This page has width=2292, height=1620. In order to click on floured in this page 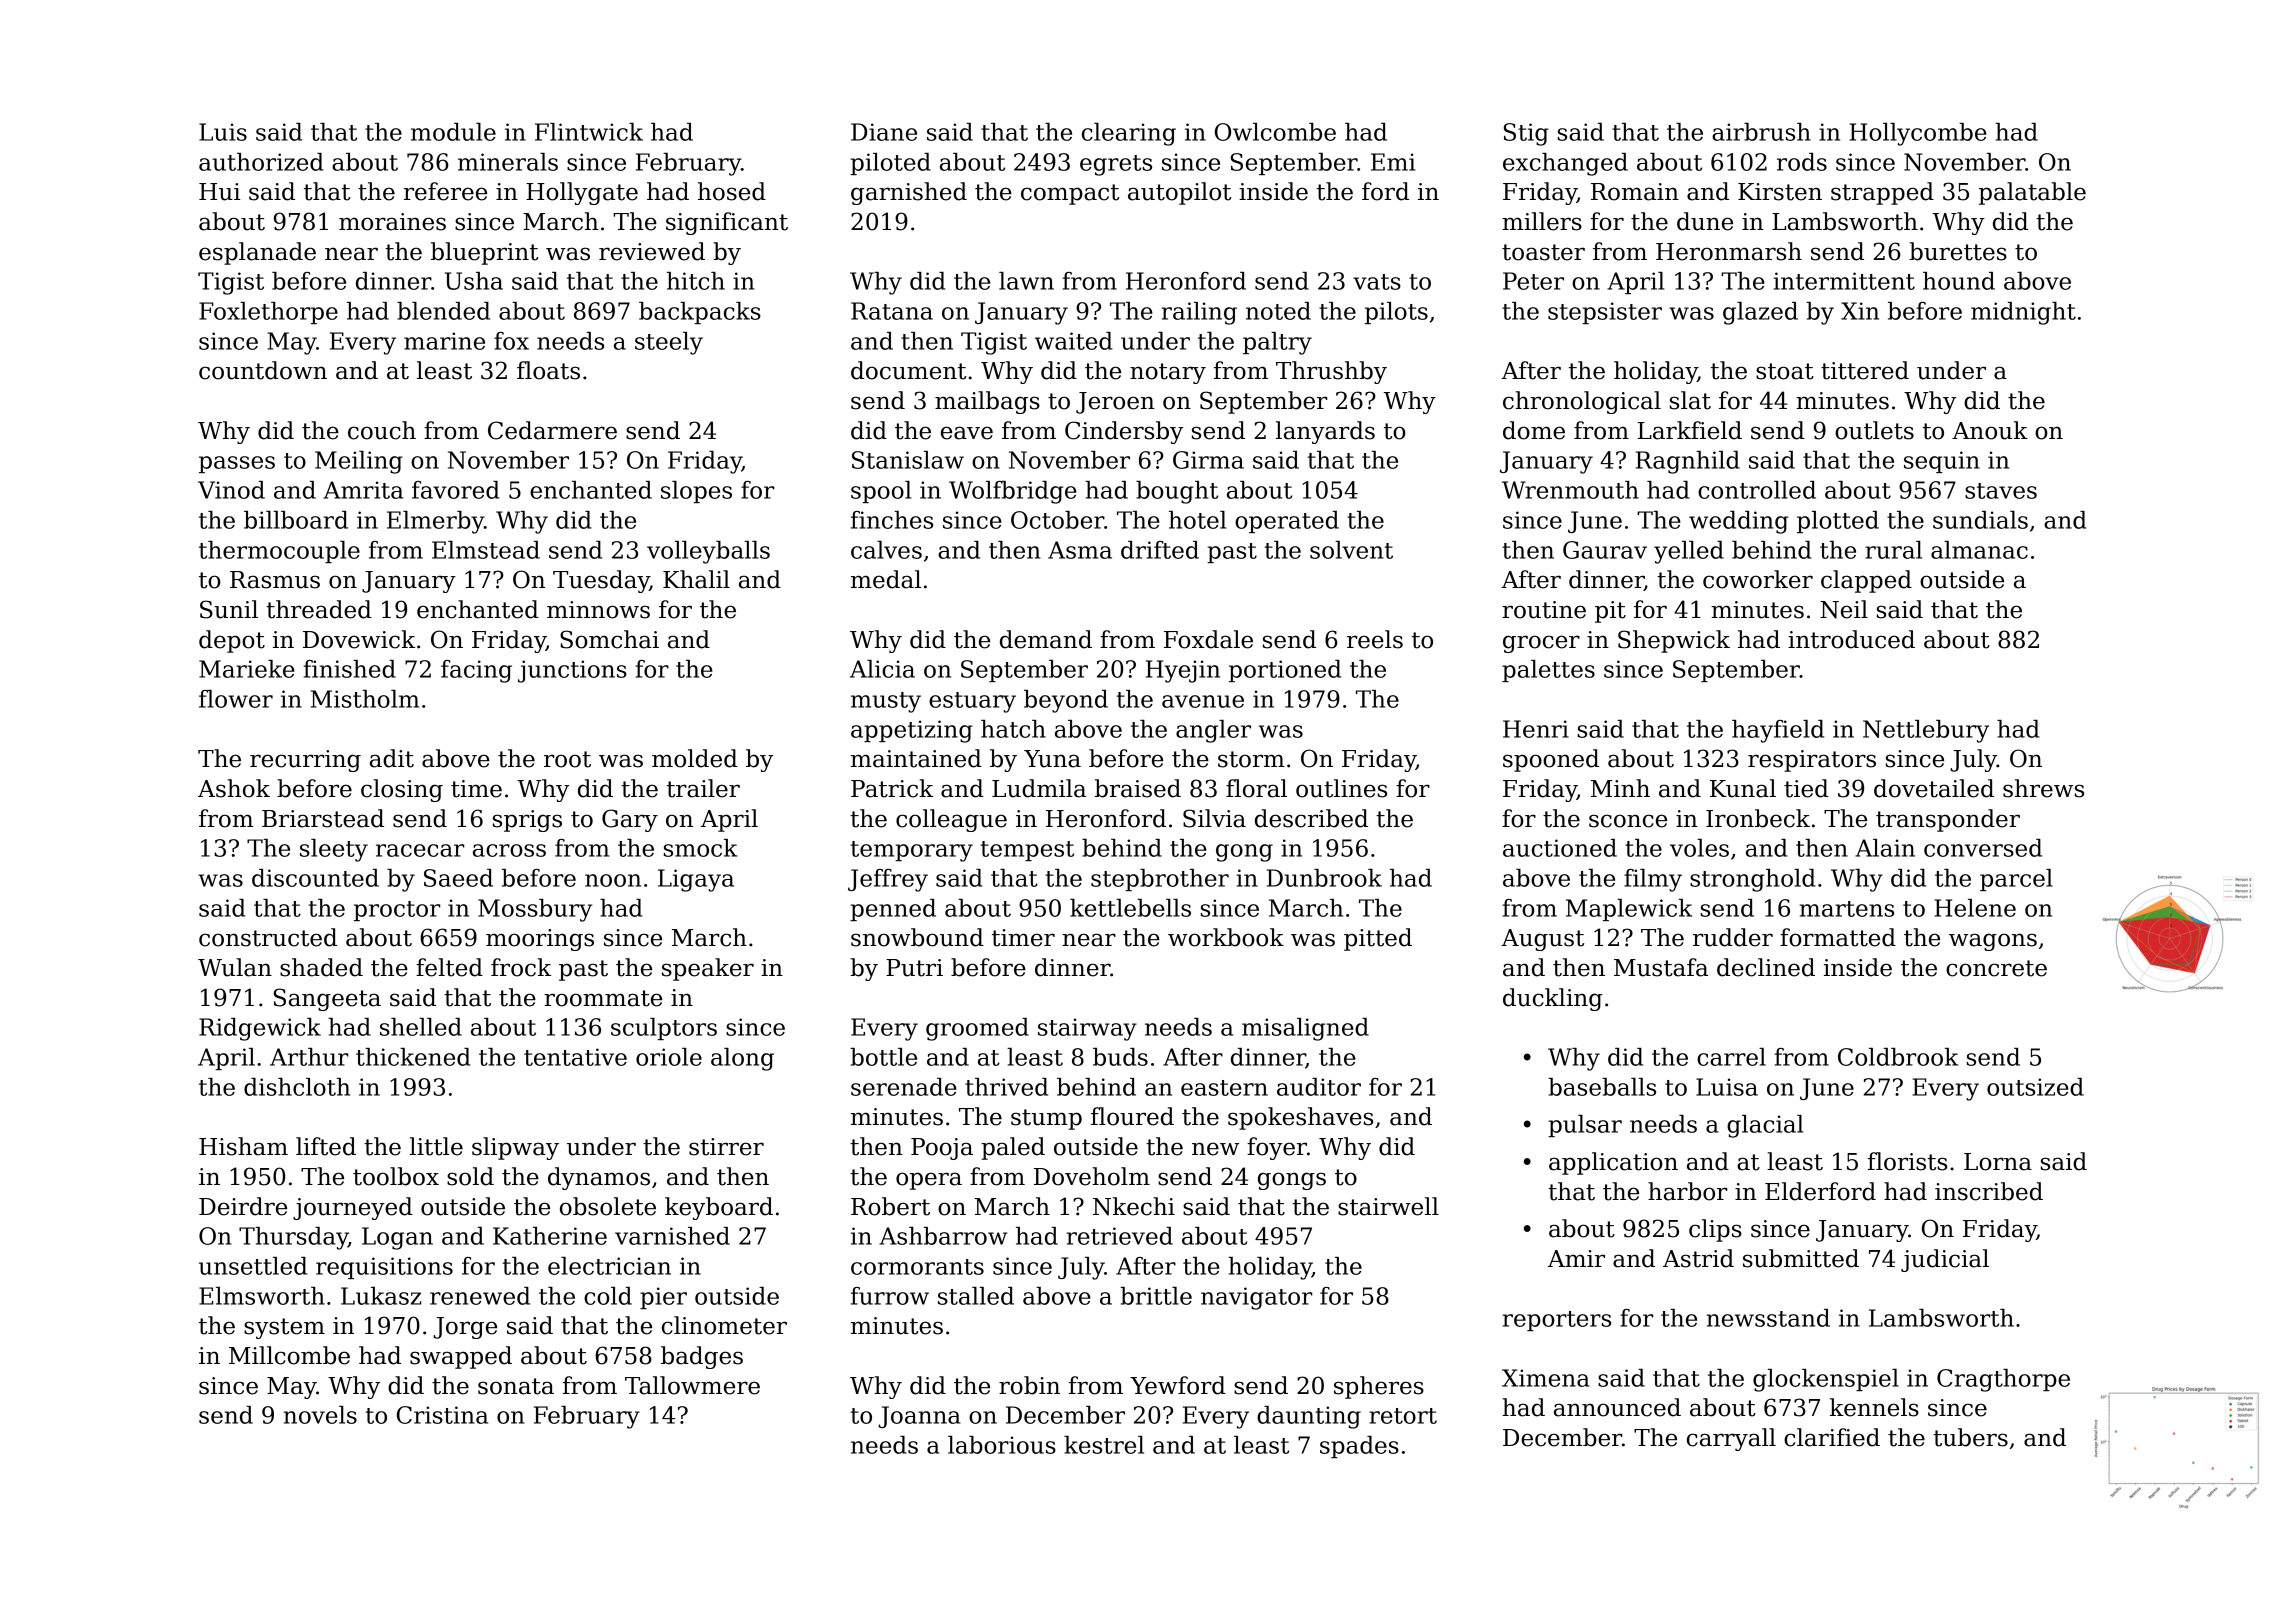, I will do `click(1132, 1116)`.
